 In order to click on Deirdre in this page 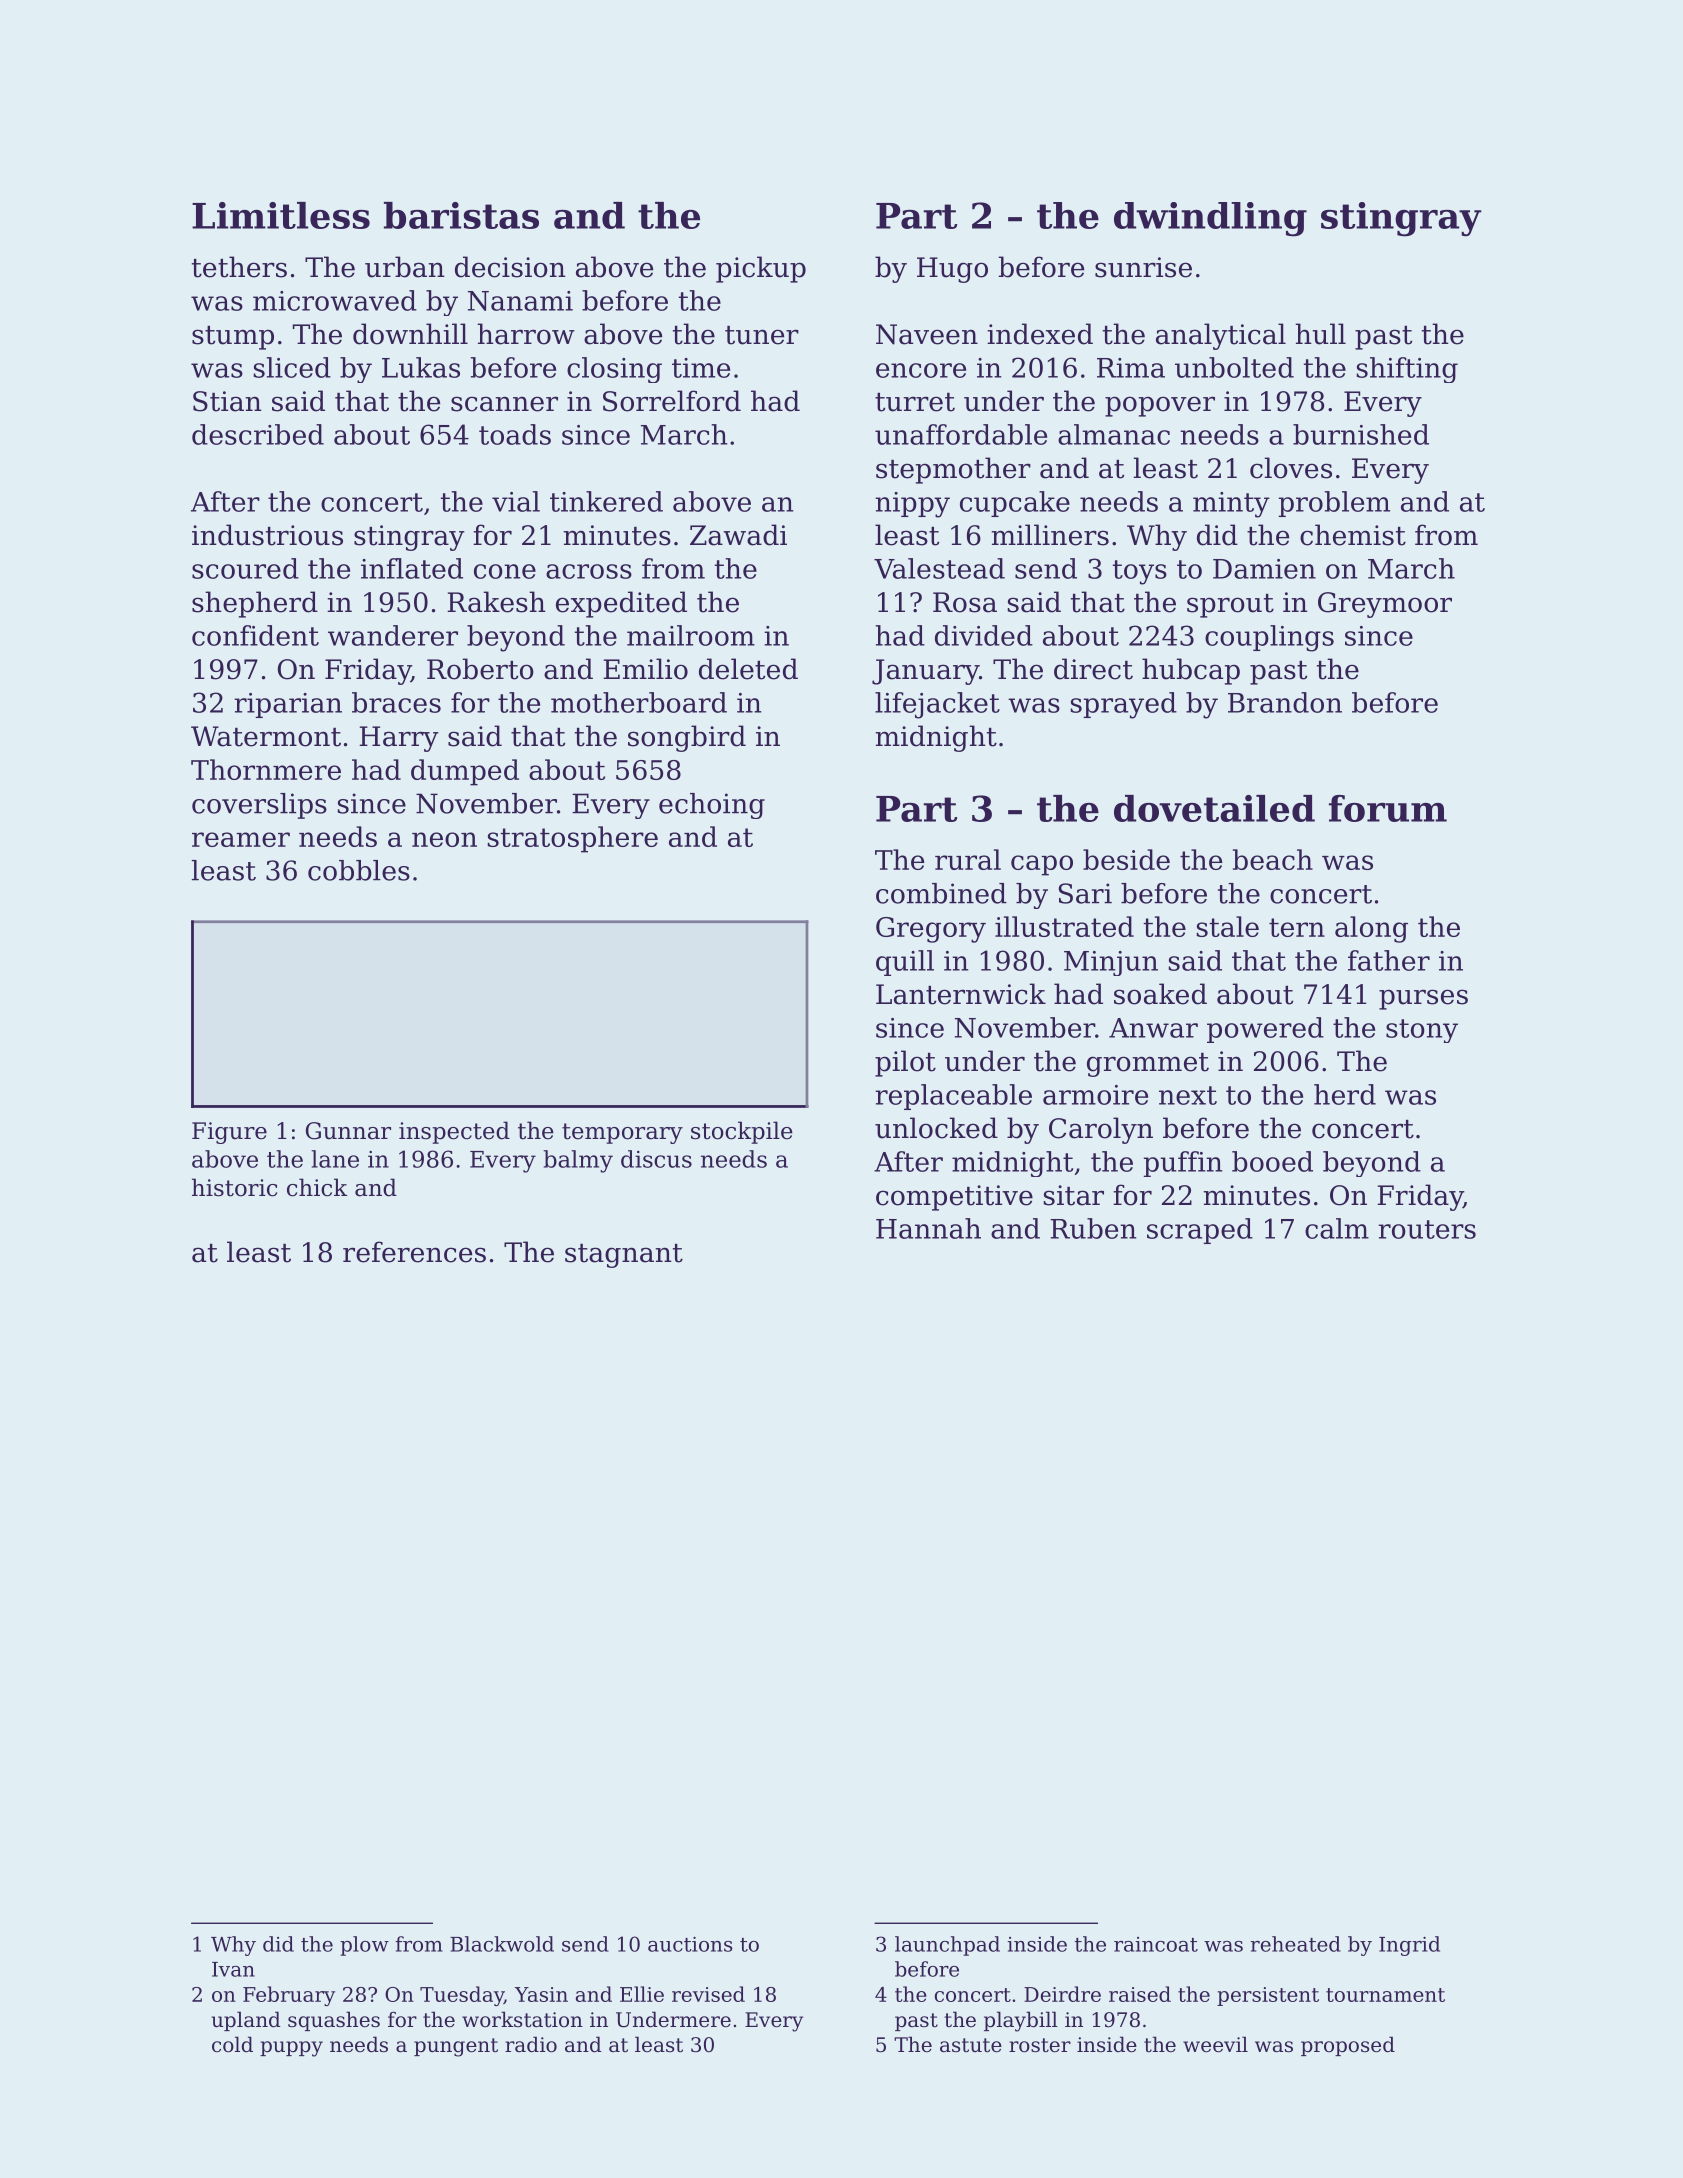, I will do `click(1062, 1994)`.
